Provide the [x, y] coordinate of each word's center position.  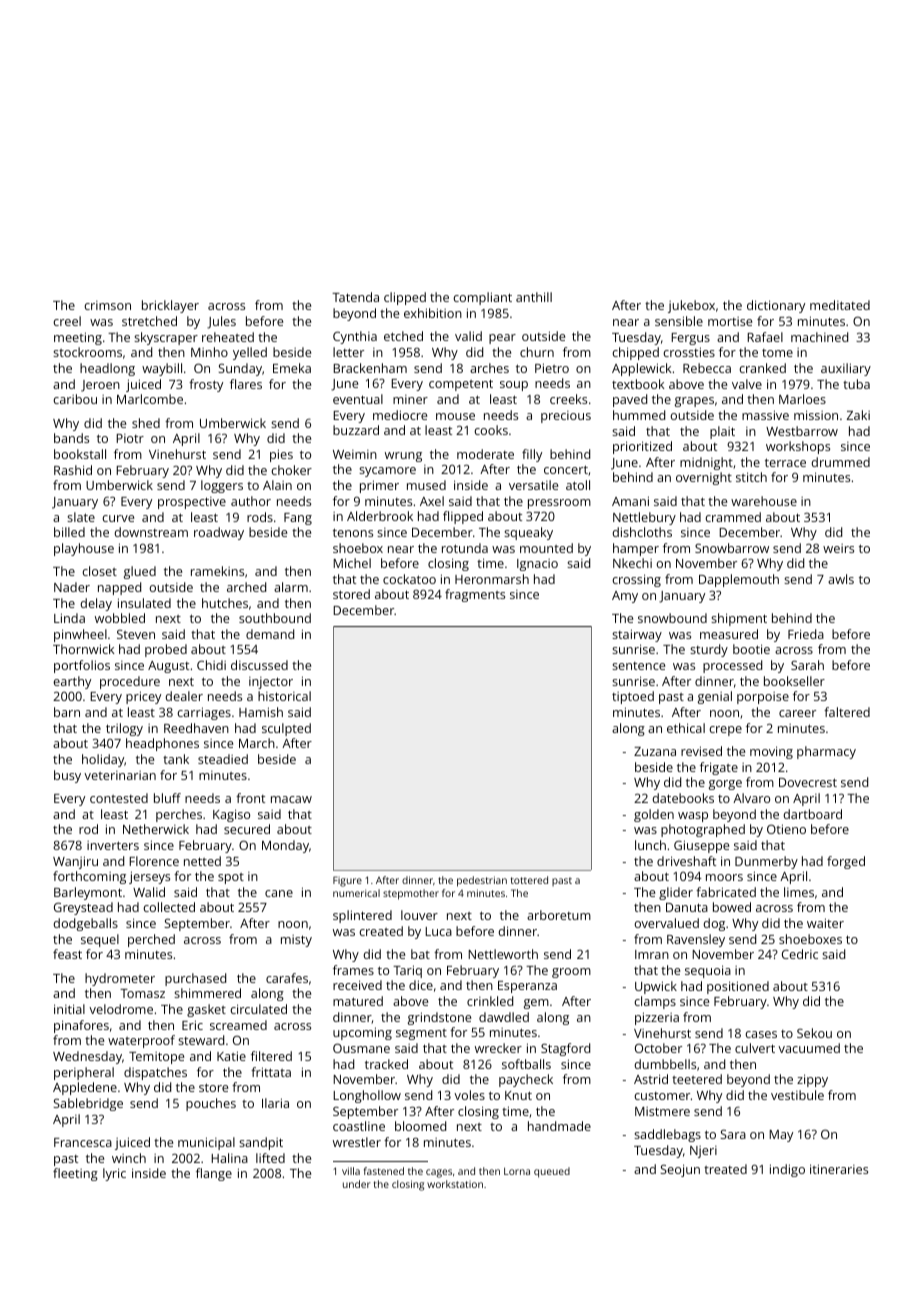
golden [654, 815]
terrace [785, 462]
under [357, 1184]
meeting [78, 338]
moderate [485, 454]
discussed [259, 665]
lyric [114, 1174]
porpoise [763, 698]
